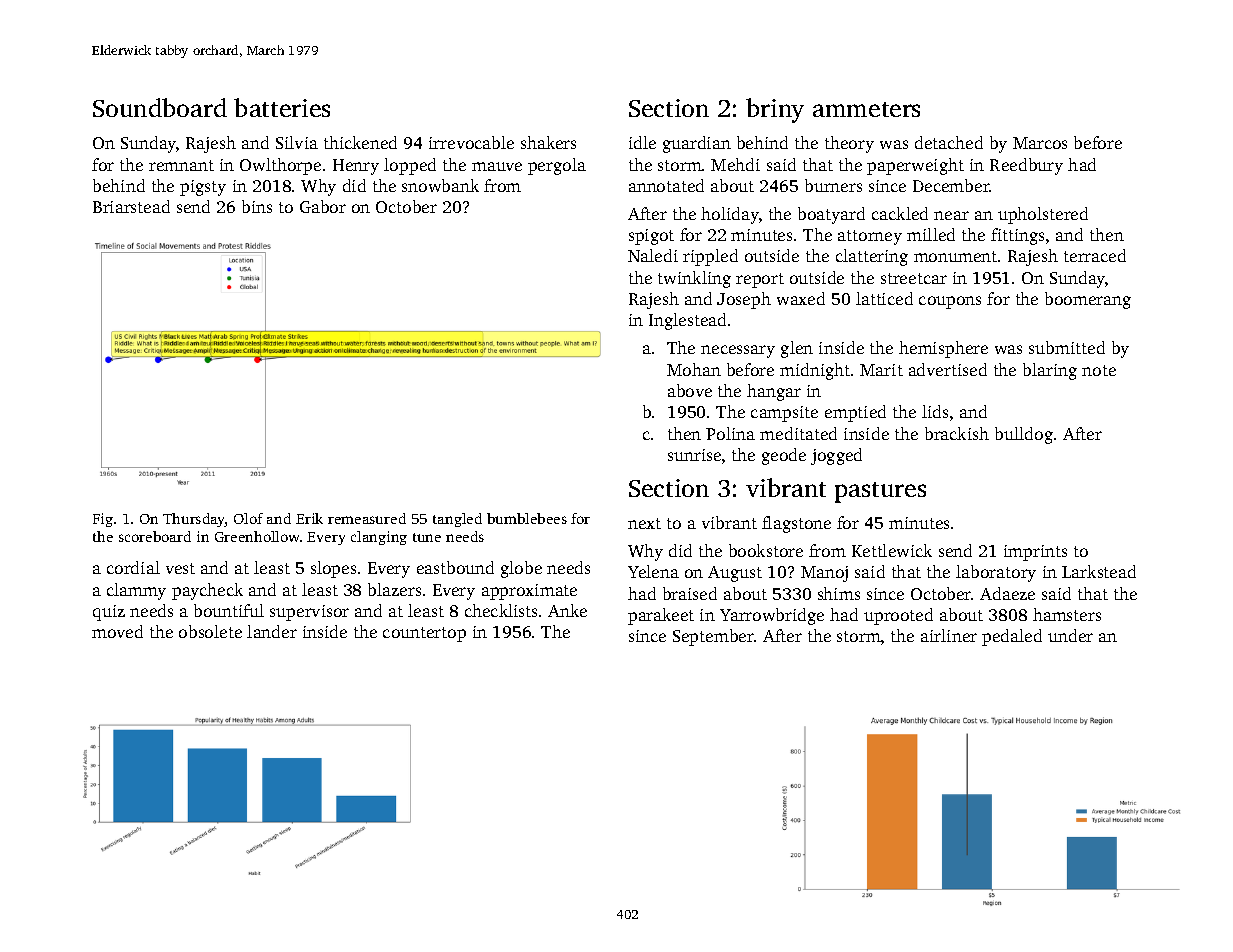 This page has height=952, width=1233. Describe the element at coordinates (282, 107) in the page. I see `batteries` at that location.
